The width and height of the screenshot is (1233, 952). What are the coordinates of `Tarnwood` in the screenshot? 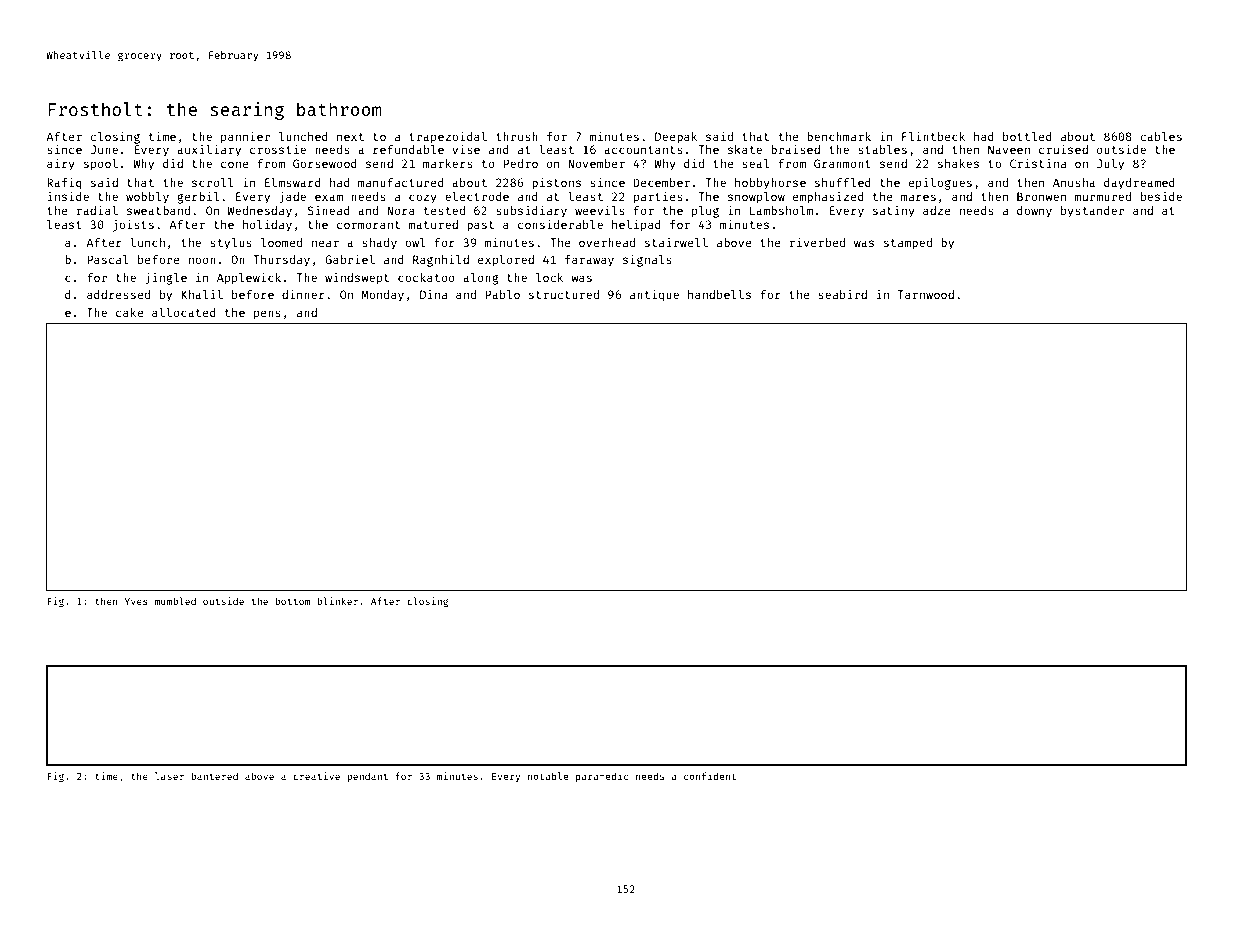 It's located at (925, 294).
